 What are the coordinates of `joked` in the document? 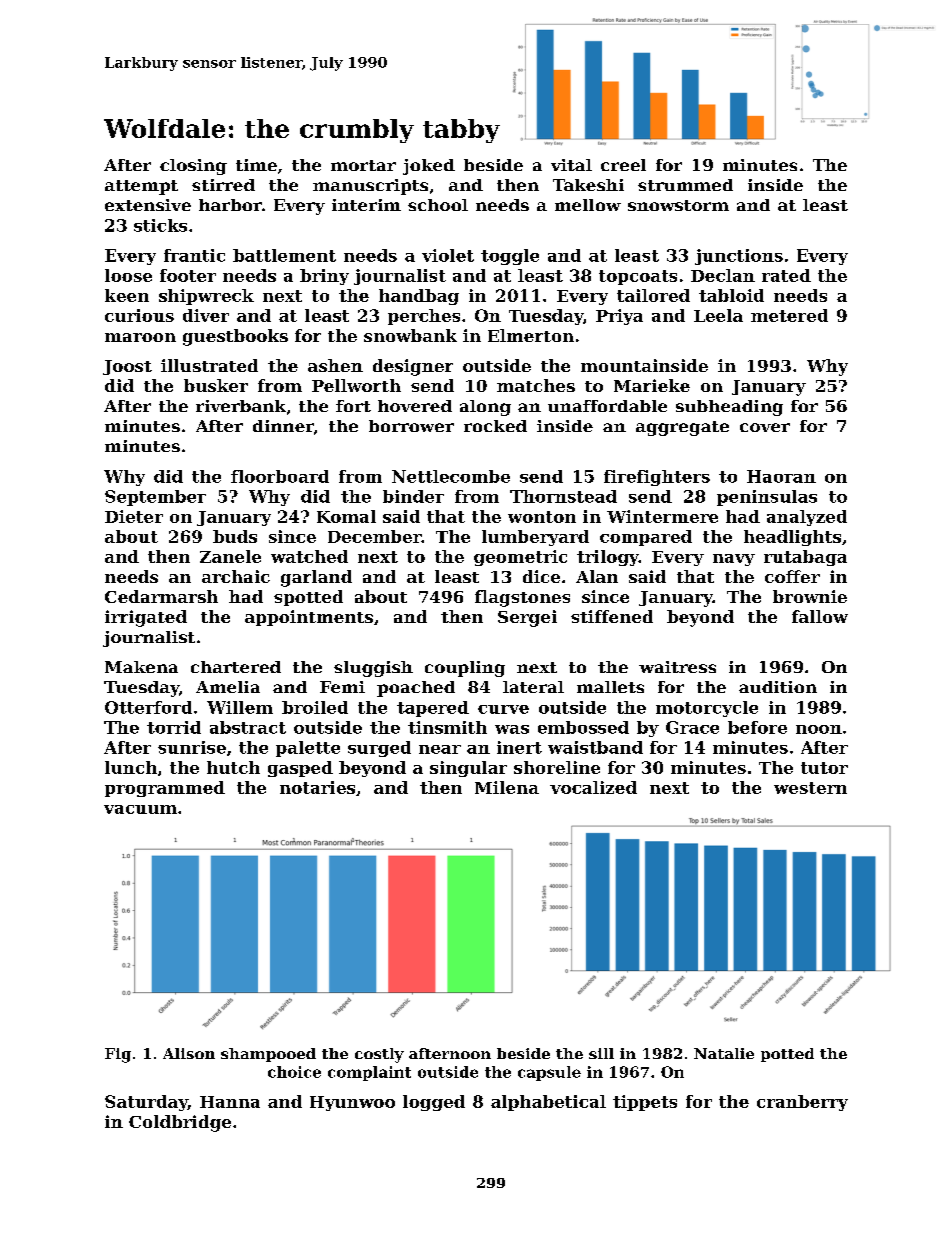 It's located at (429, 167).
